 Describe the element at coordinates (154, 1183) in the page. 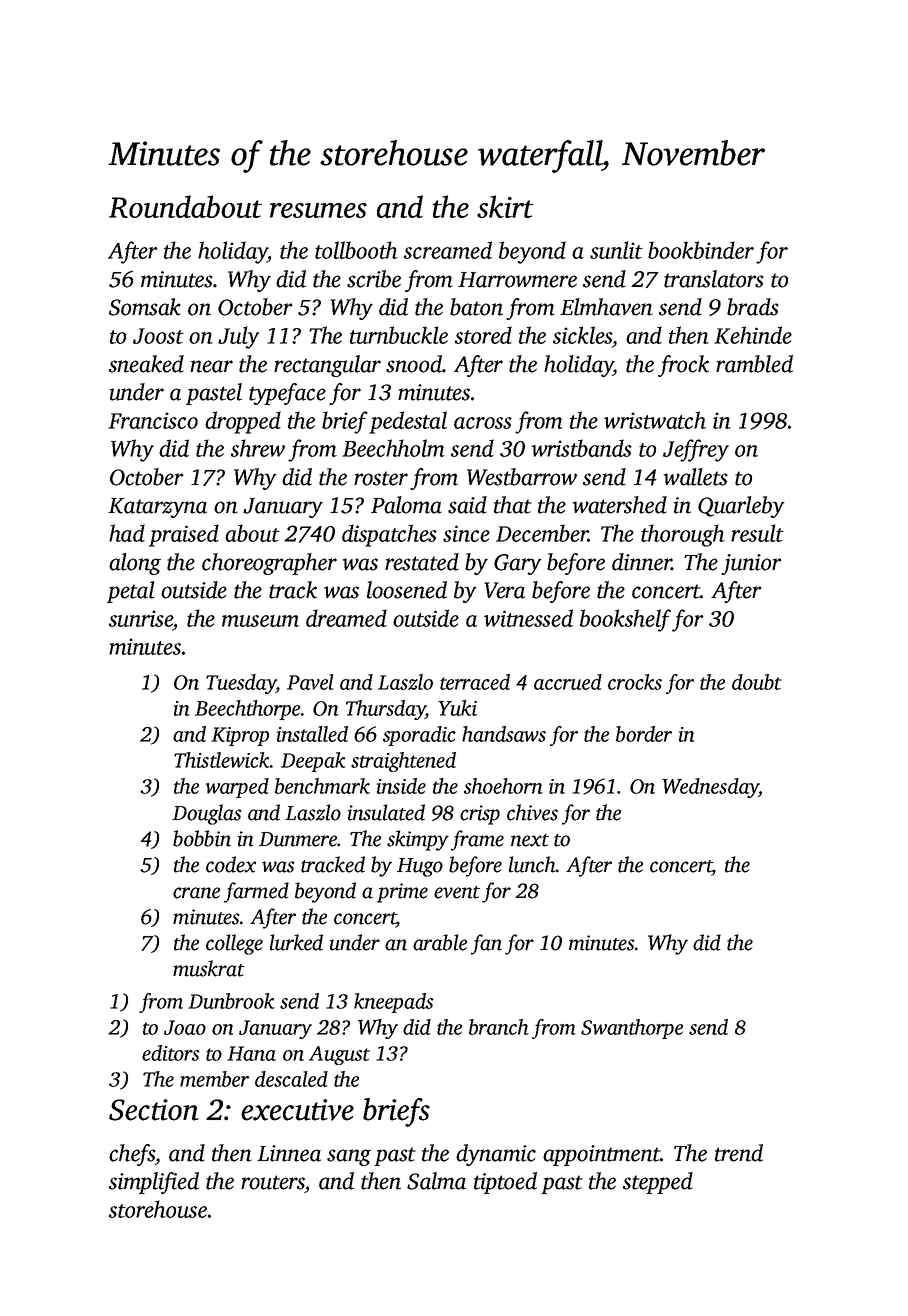

I see `simplified` at that location.
